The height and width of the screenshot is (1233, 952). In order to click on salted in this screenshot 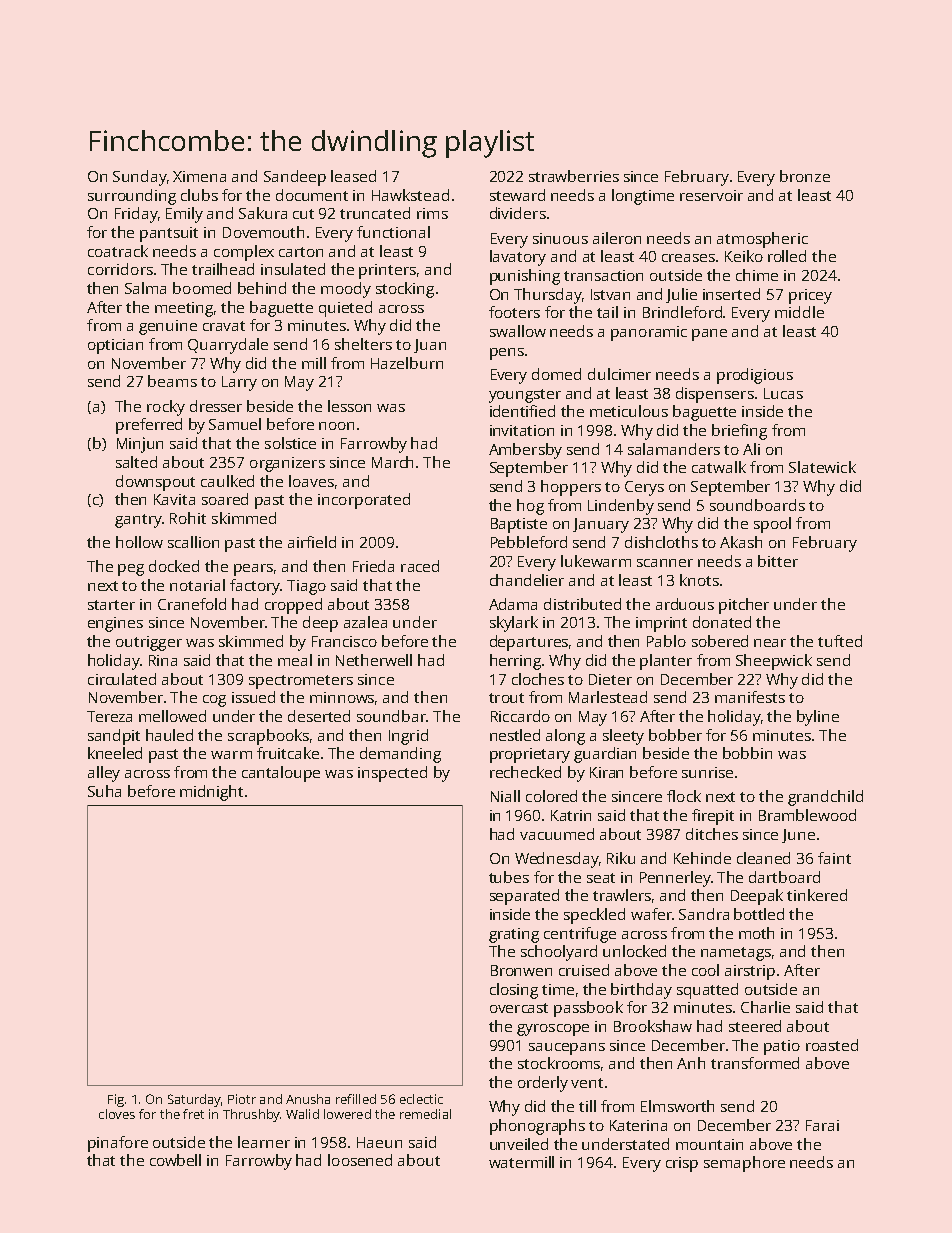, I will do `click(136, 462)`.
